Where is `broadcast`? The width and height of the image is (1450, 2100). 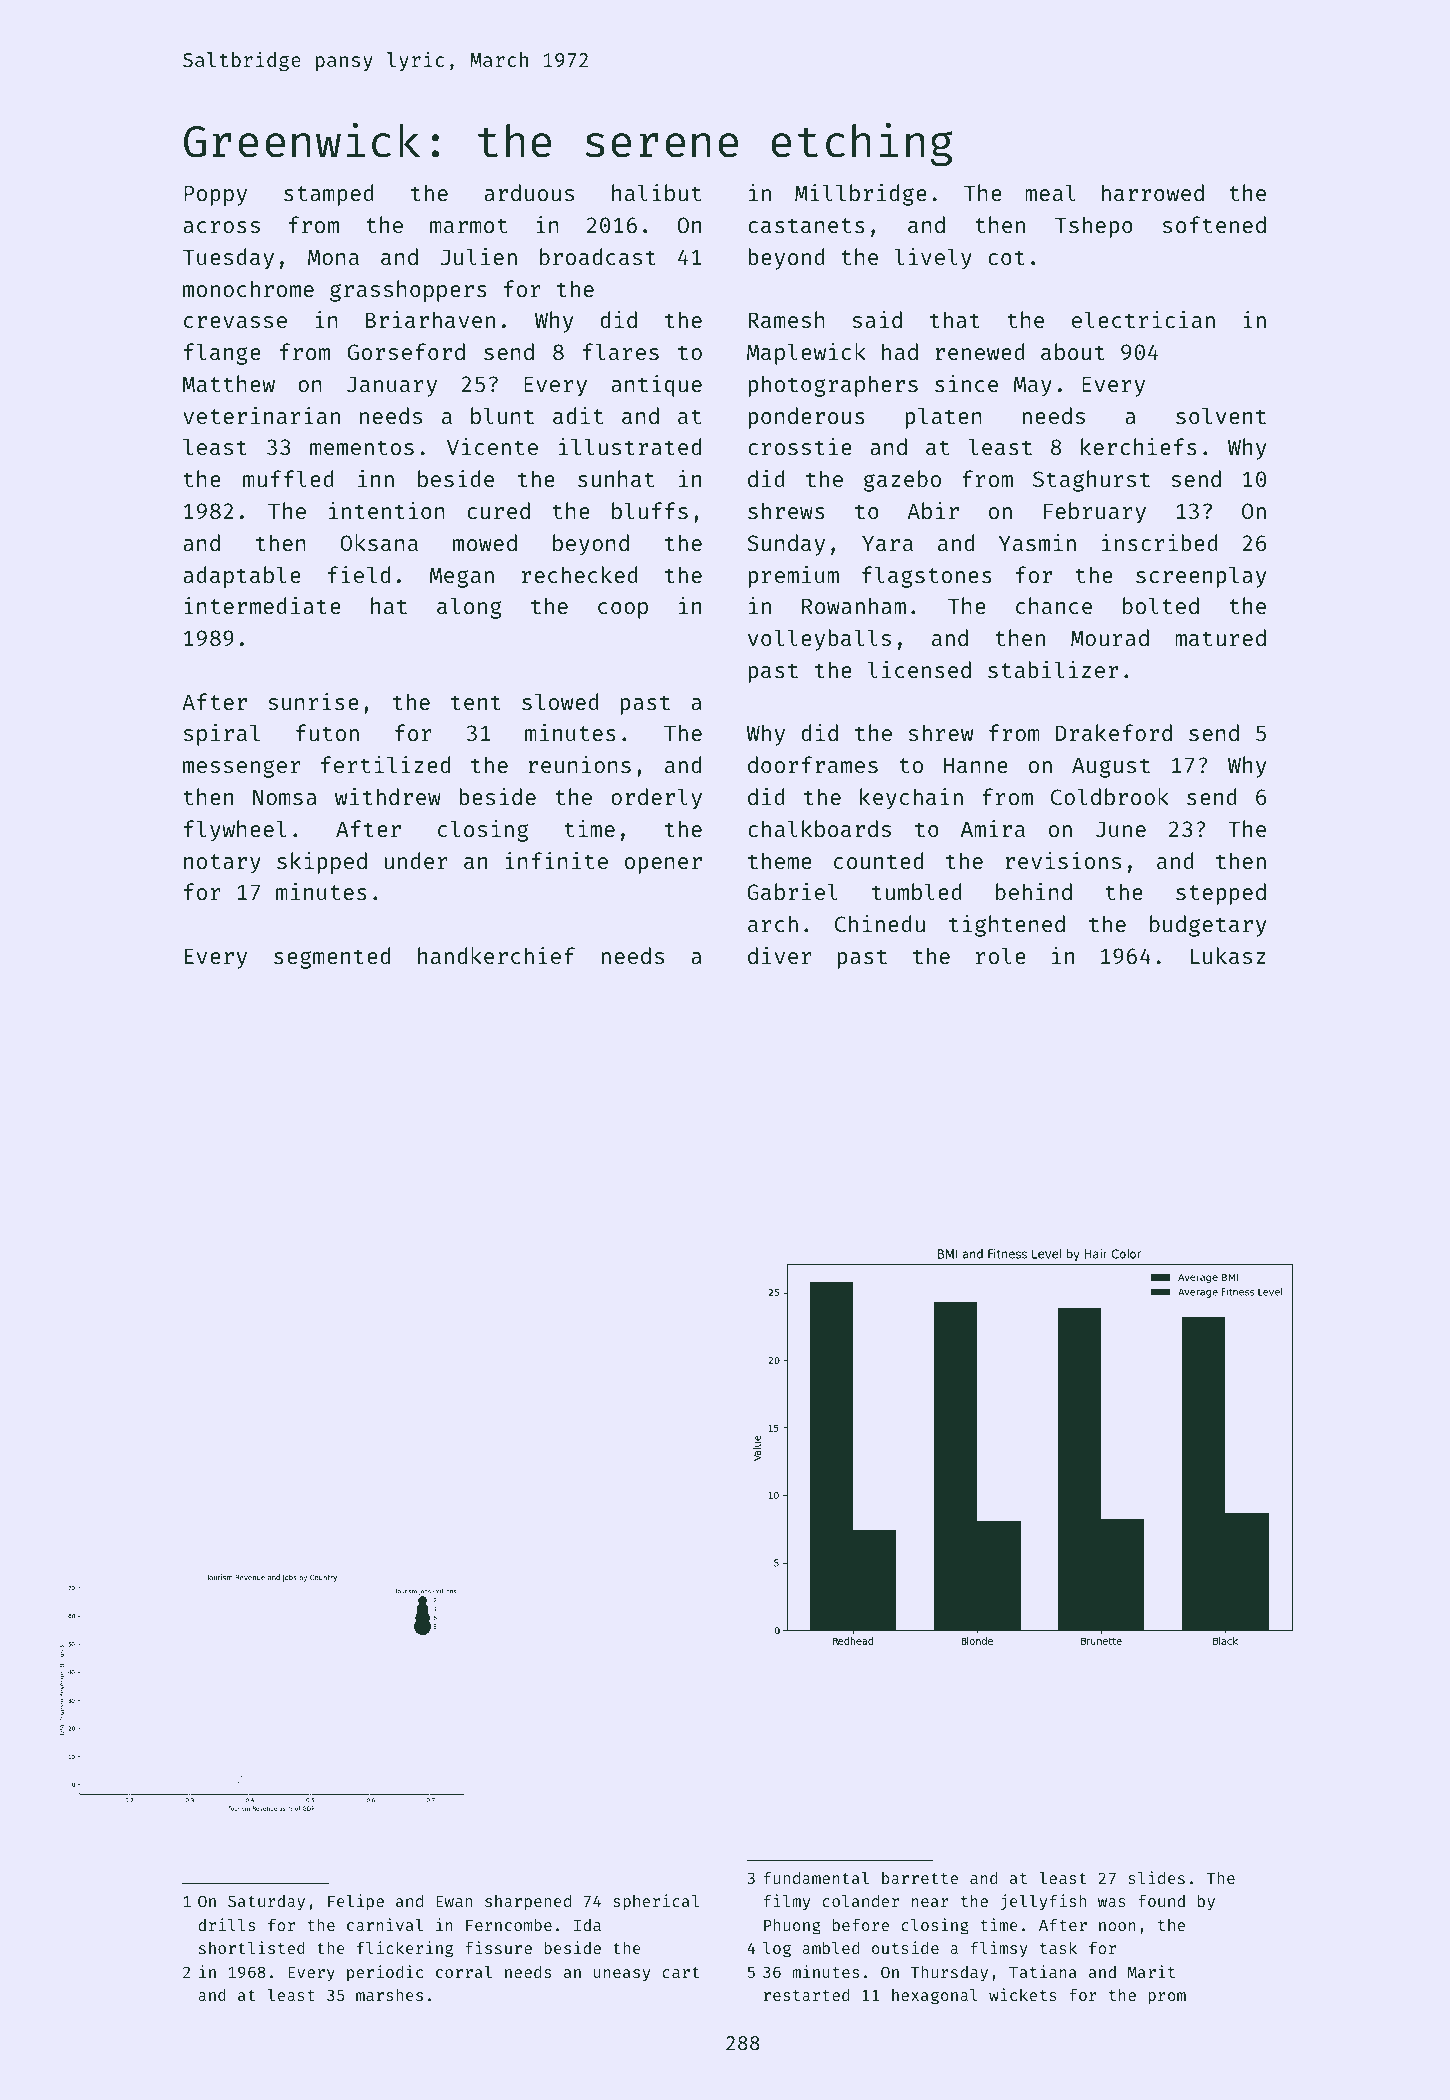 broadcast is located at coordinates (598, 256).
